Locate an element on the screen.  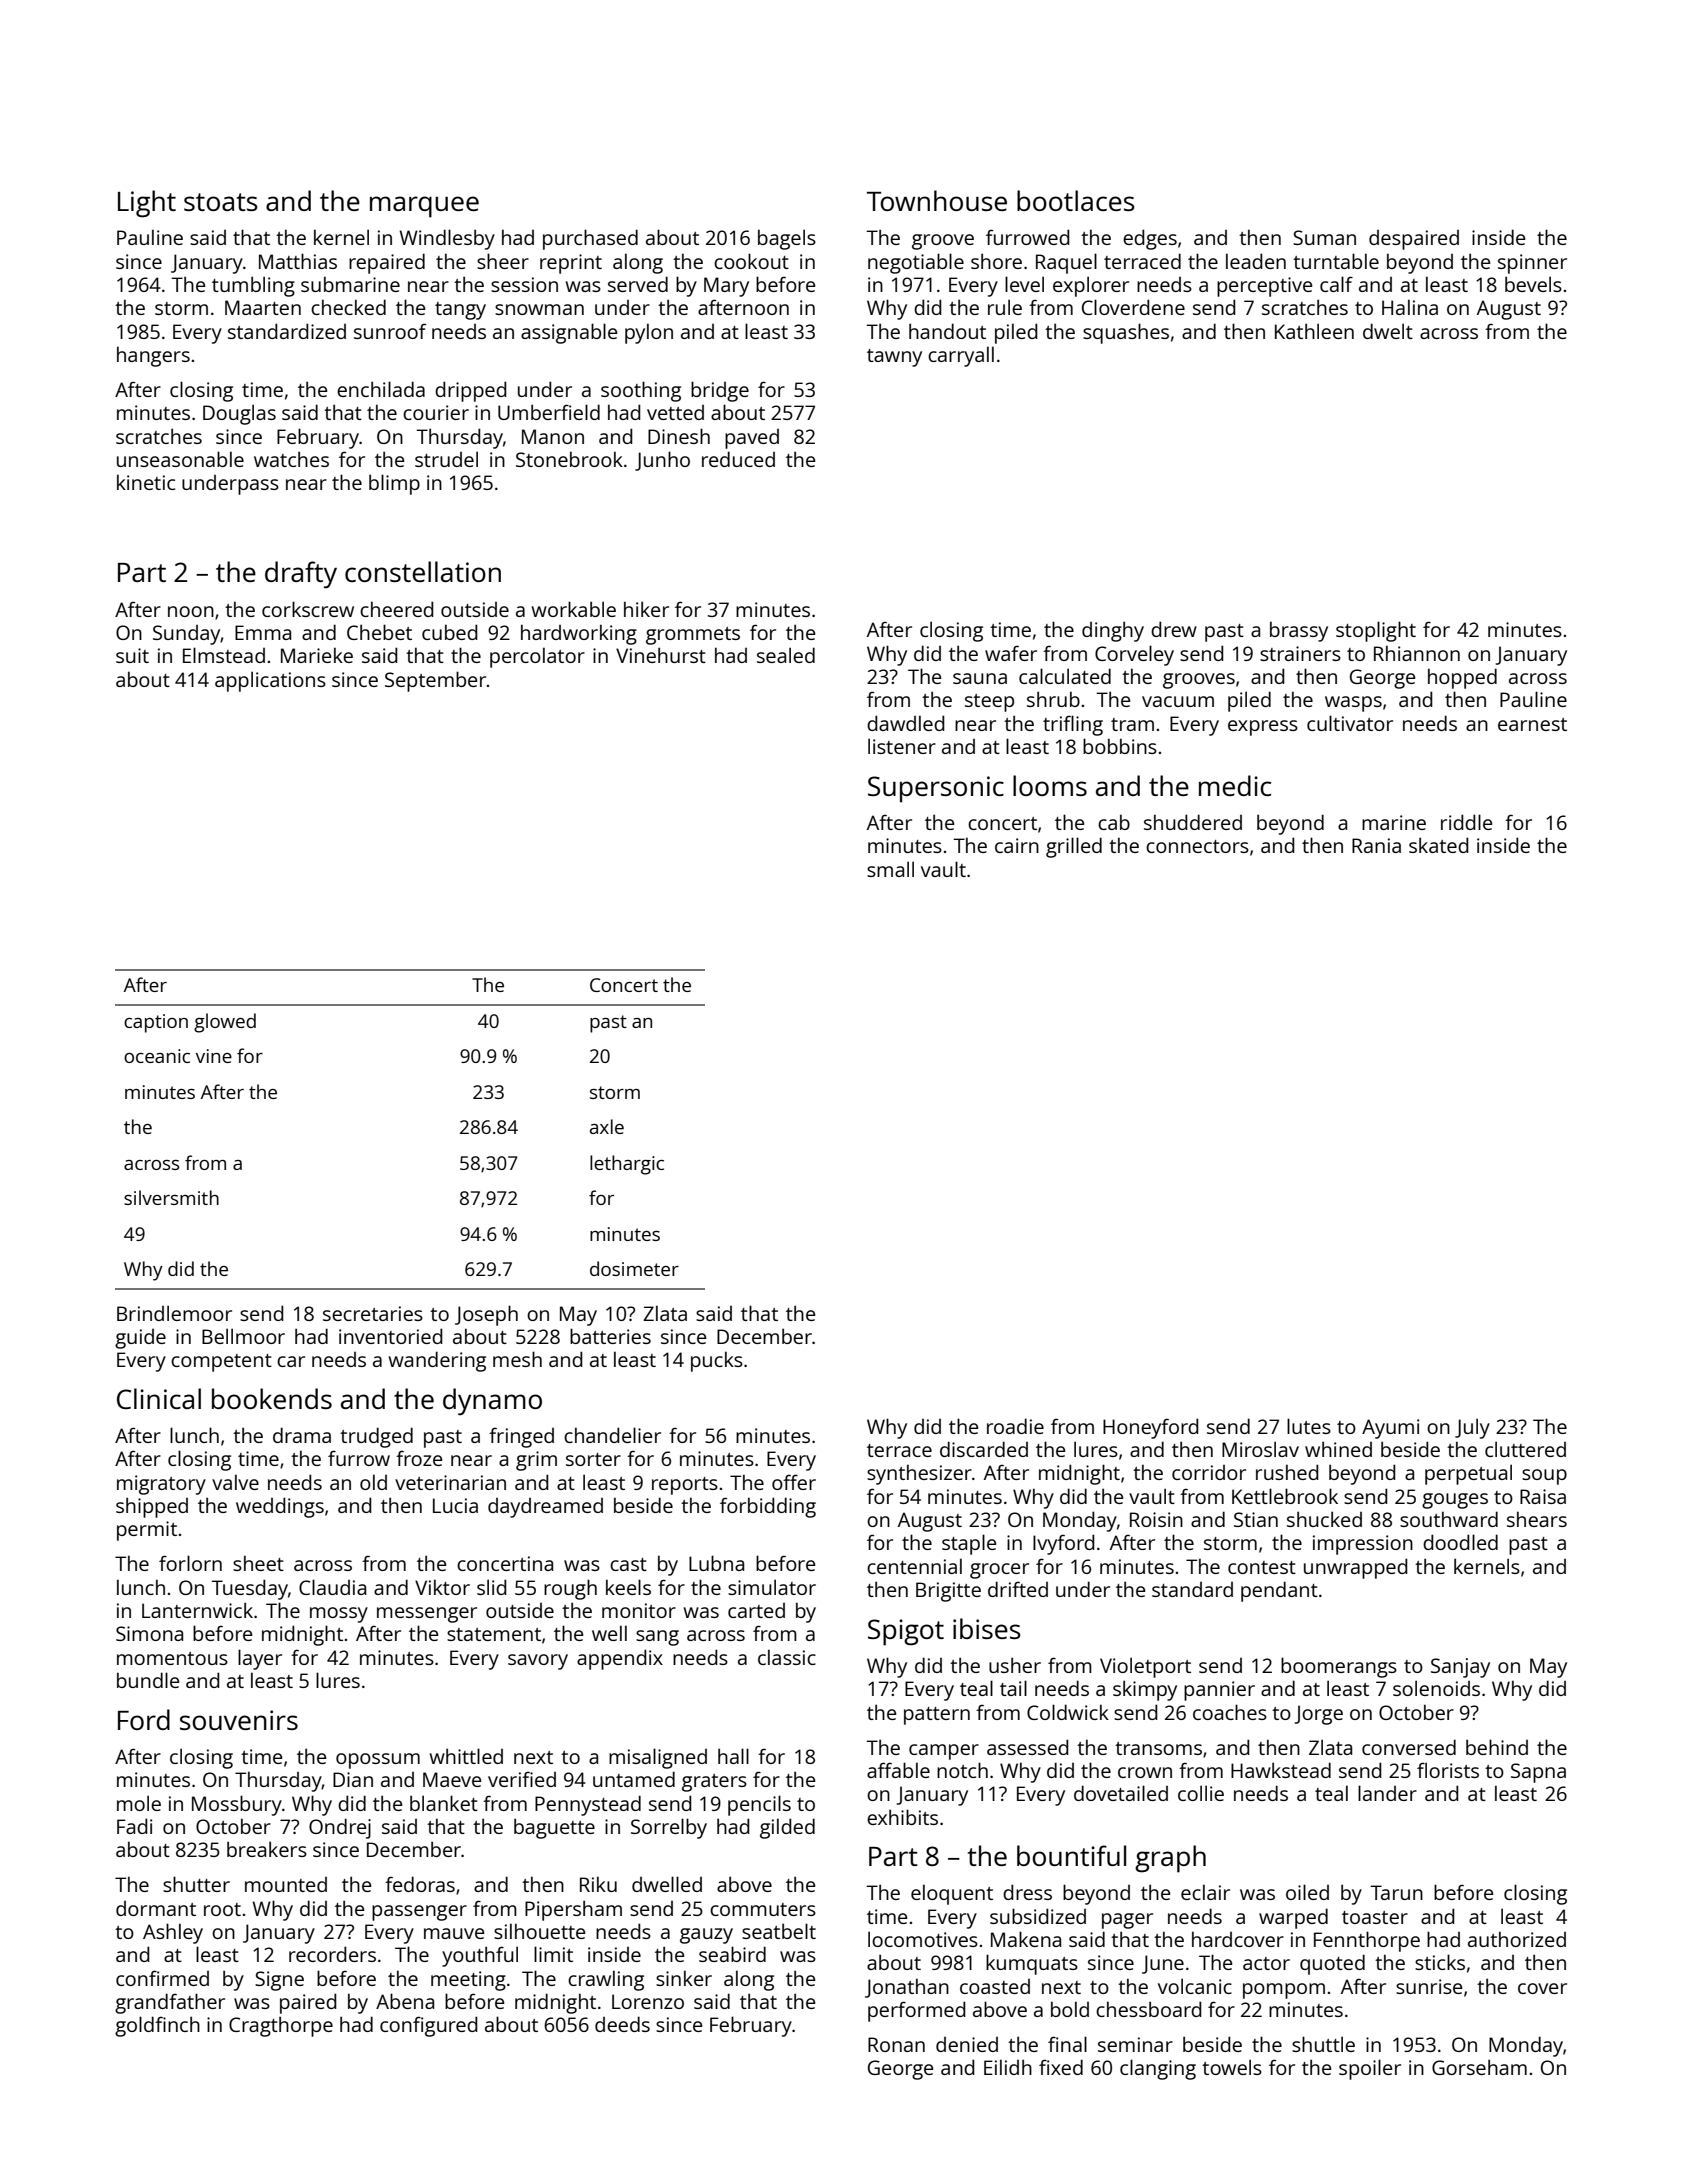
perpetual is located at coordinates (1468, 1474).
